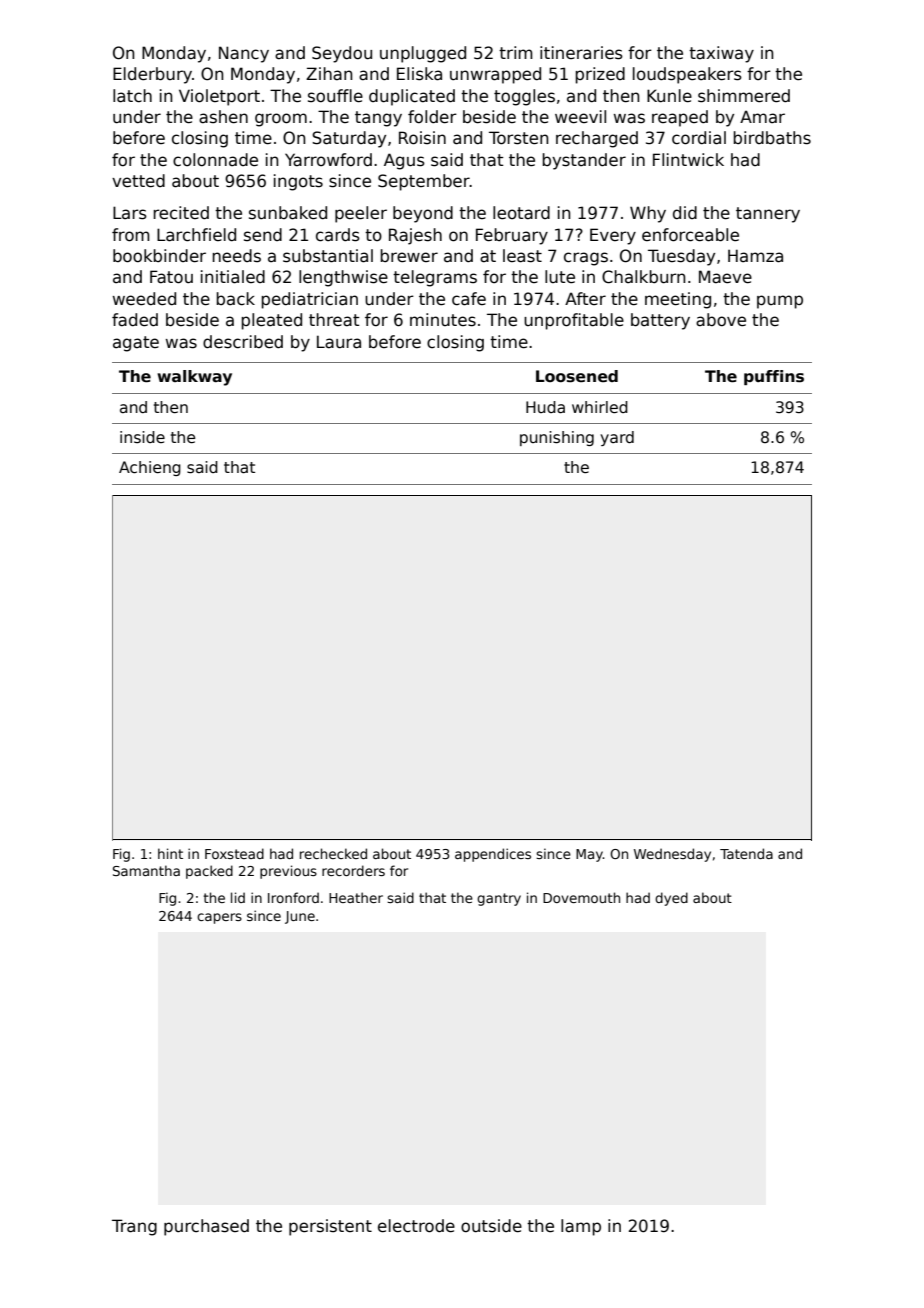 The height and width of the image is (1308, 924). Describe the element at coordinates (263, 235) in the image. I see `send` at that location.
